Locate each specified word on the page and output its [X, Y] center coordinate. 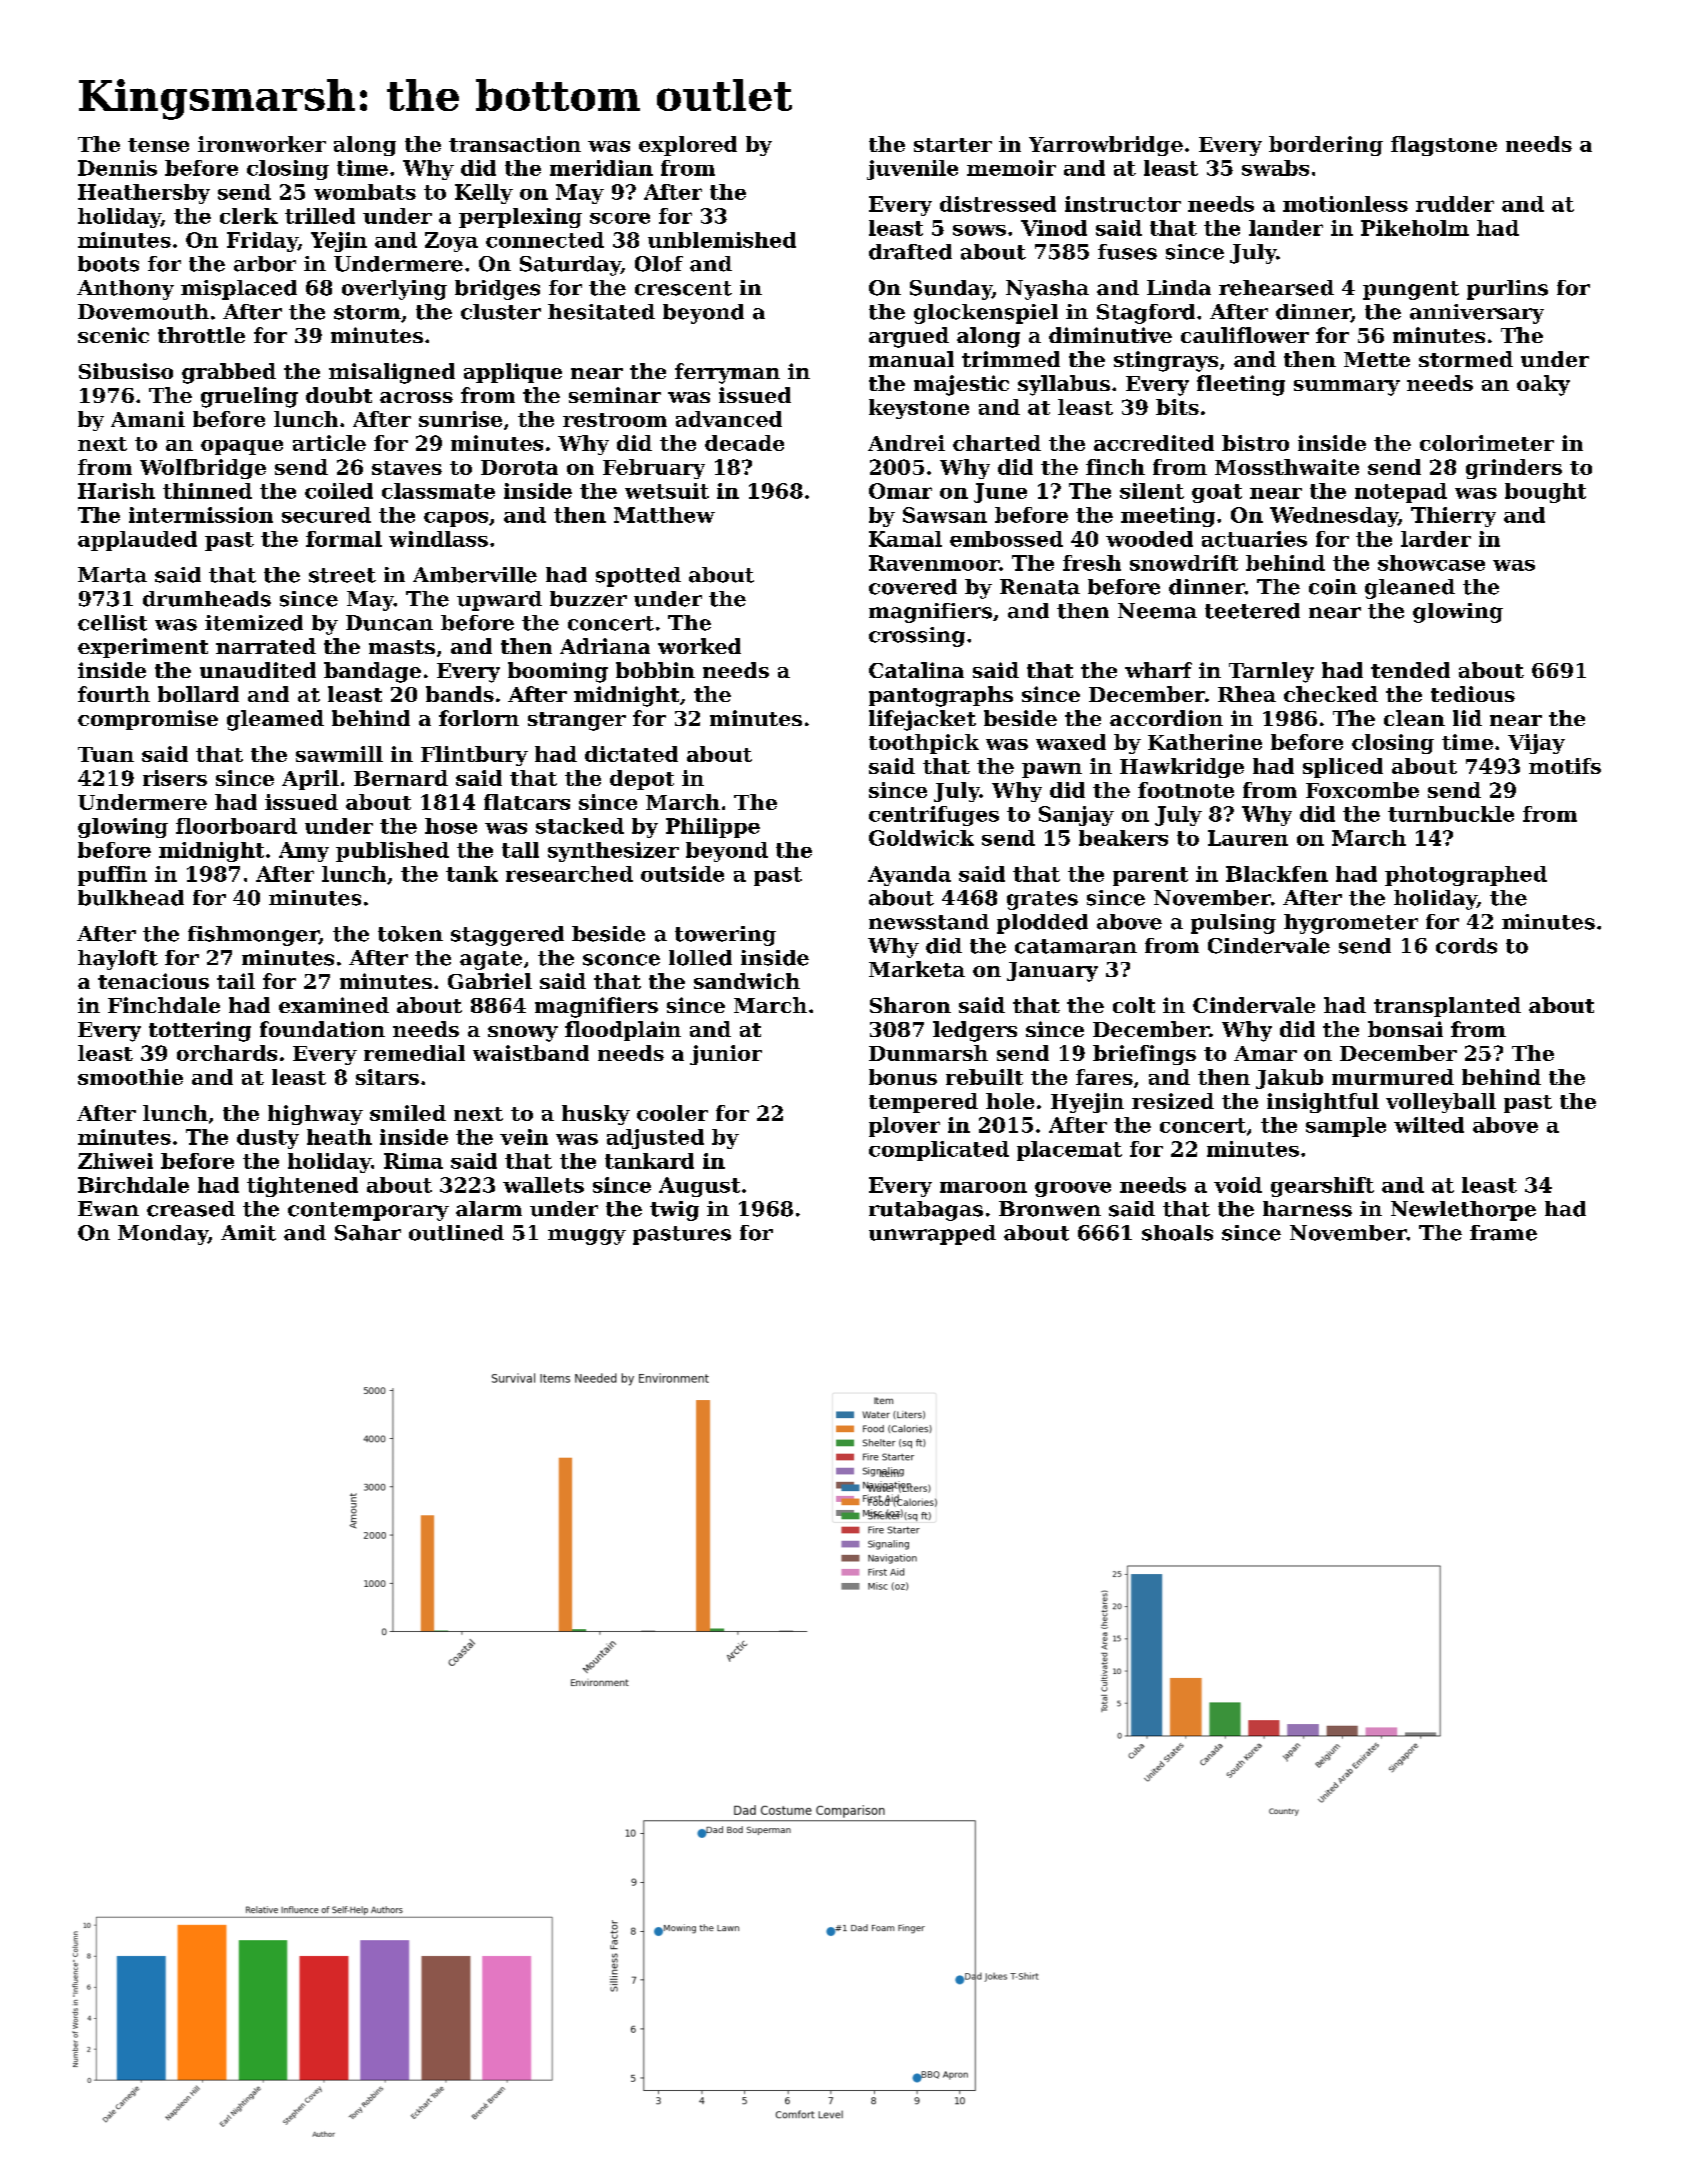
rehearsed [1276, 288]
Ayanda [909, 876]
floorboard [236, 826]
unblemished [722, 240]
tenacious [153, 981]
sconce [621, 960]
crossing [917, 637]
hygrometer [1351, 924]
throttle [201, 335]
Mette [1377, 359]
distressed [998, 204]
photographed [1466, 876]
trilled [320, 216]
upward [499, 601]
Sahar [368, 1233]
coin [1333, 587]
